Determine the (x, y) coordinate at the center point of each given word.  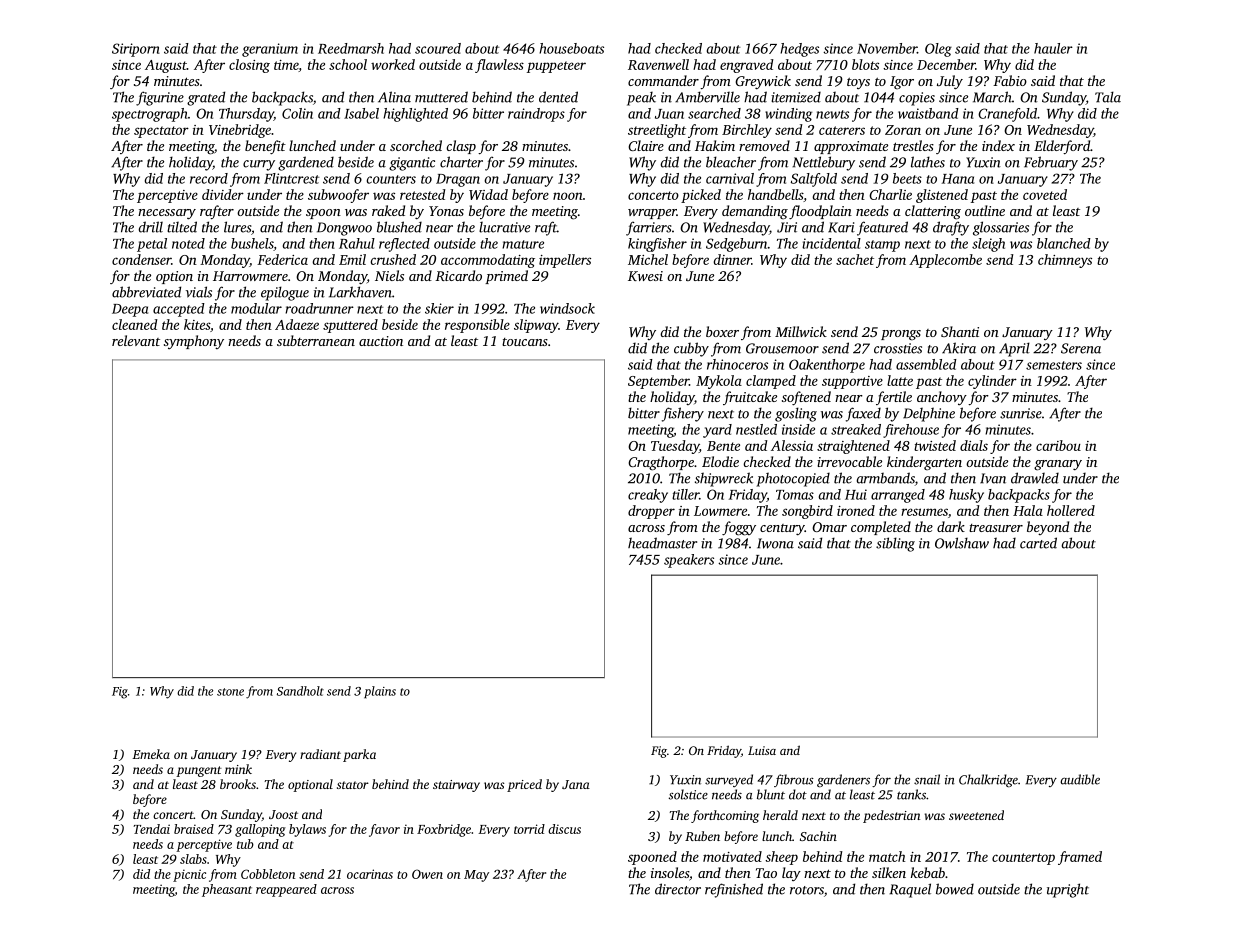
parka (359, 755)
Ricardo (458, 275)
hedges (799, 50)
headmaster (662, 543)
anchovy (942, 398)
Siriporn (136, 50)
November (887, 48)
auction (381, 341)
